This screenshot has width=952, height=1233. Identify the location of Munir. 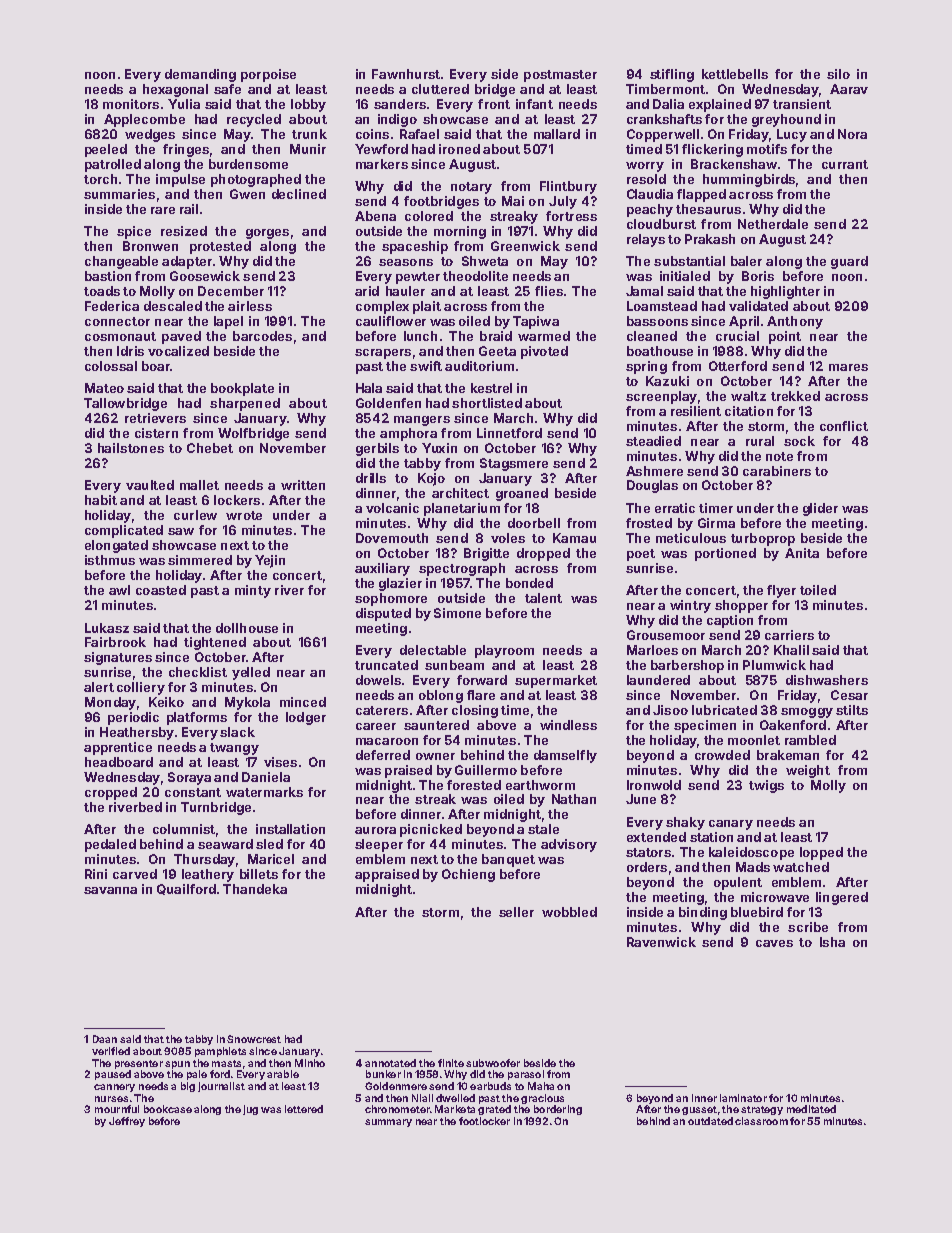
(308, 149).
